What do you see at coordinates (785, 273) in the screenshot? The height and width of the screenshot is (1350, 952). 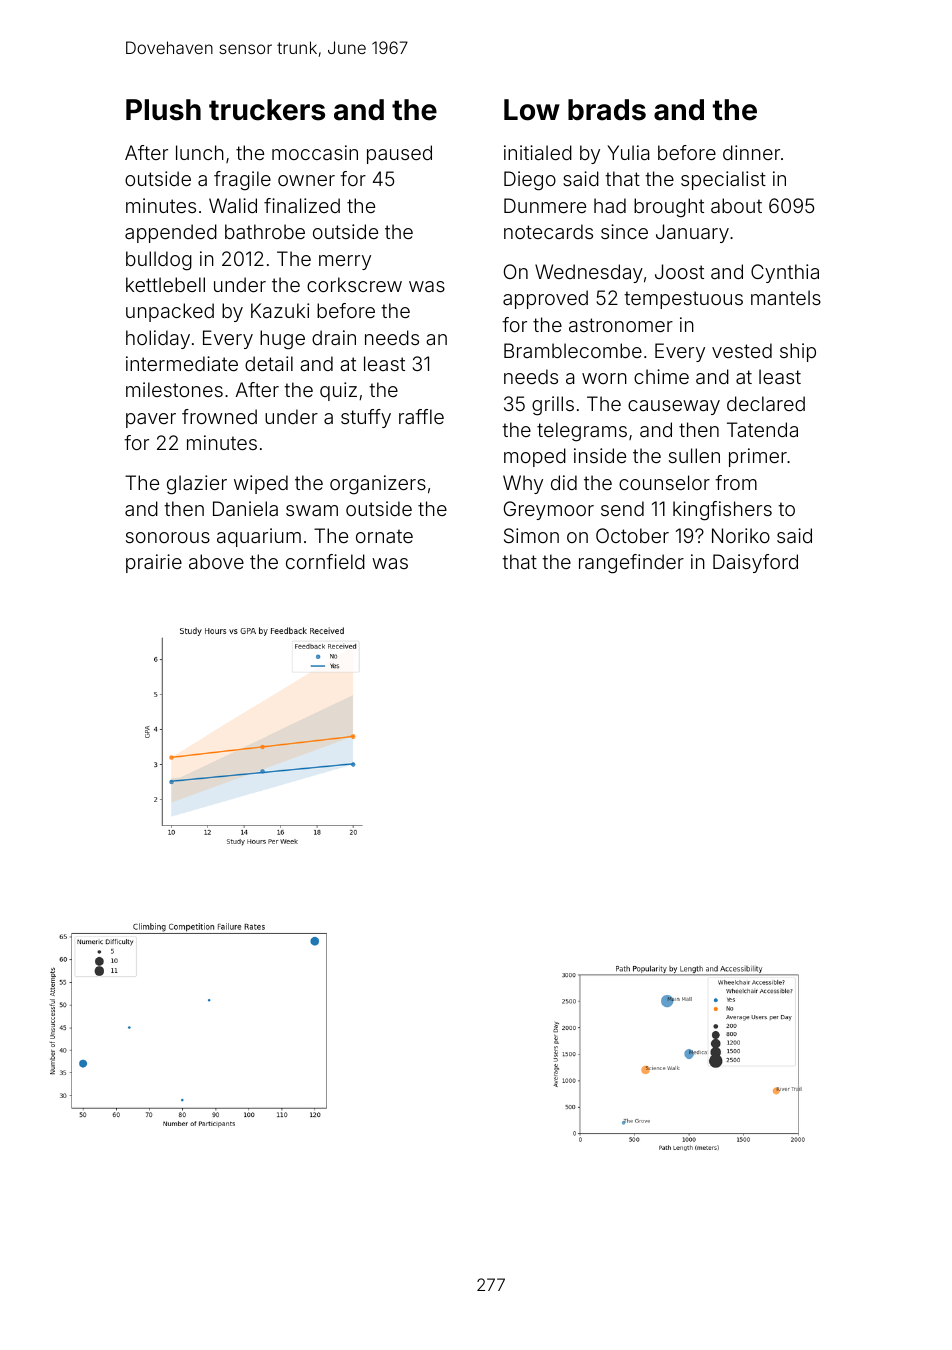 I see `Cynthia` at bounding box center [785, 273].
